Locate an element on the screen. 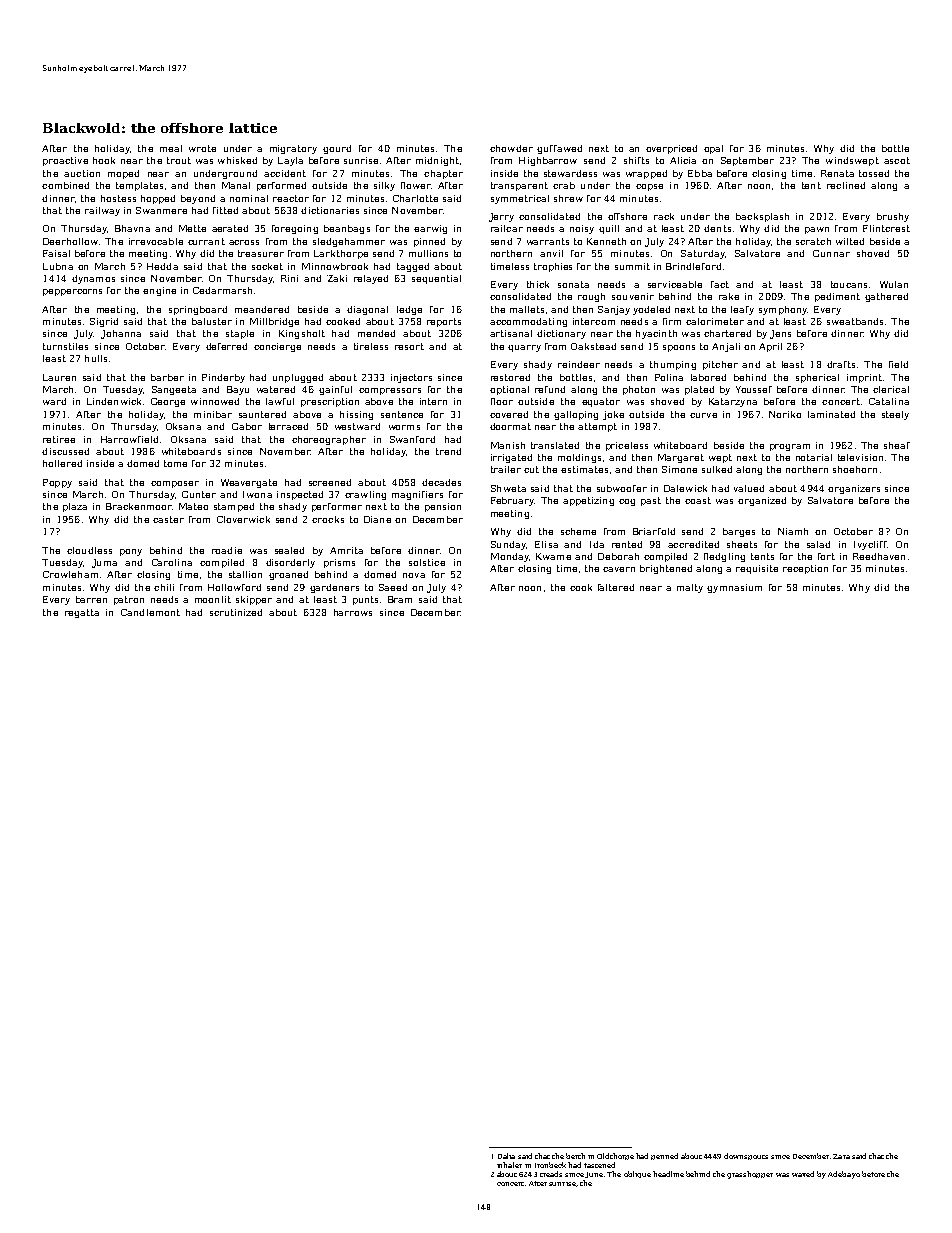  Jens is located at coordinates (780, 334).
